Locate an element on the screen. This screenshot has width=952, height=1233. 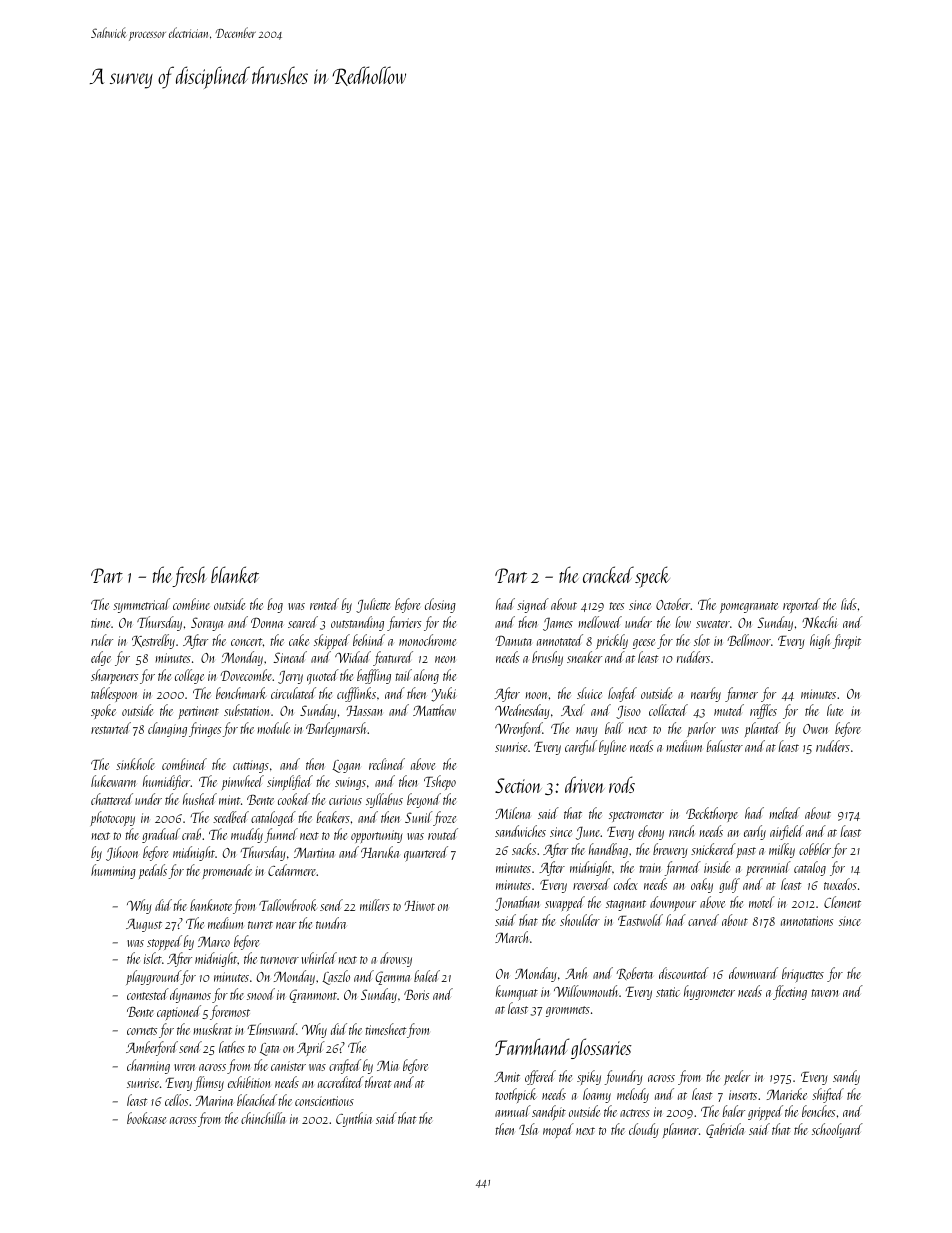
planted is located at coordinates (763, 729).
